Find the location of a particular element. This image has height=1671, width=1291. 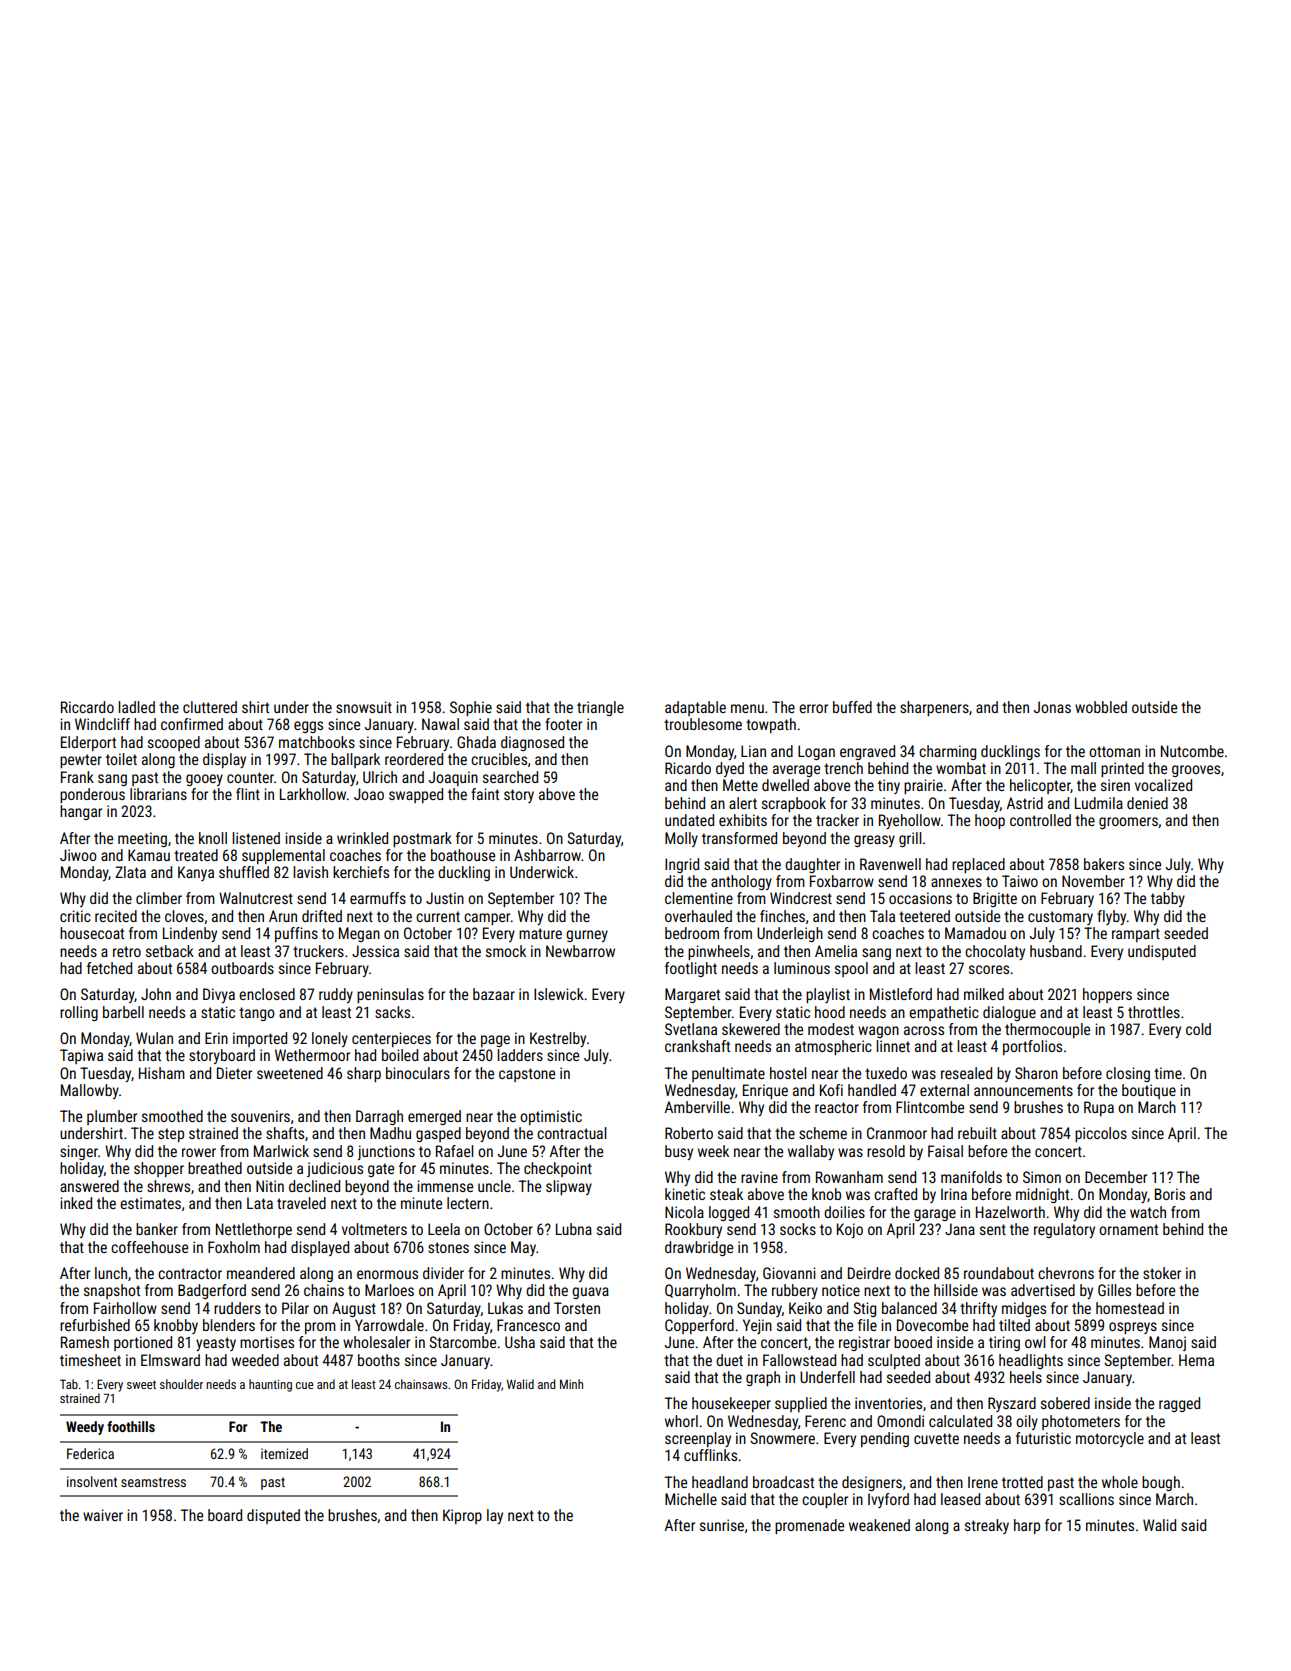

Darragh is located at coordinates (379, 1117).
